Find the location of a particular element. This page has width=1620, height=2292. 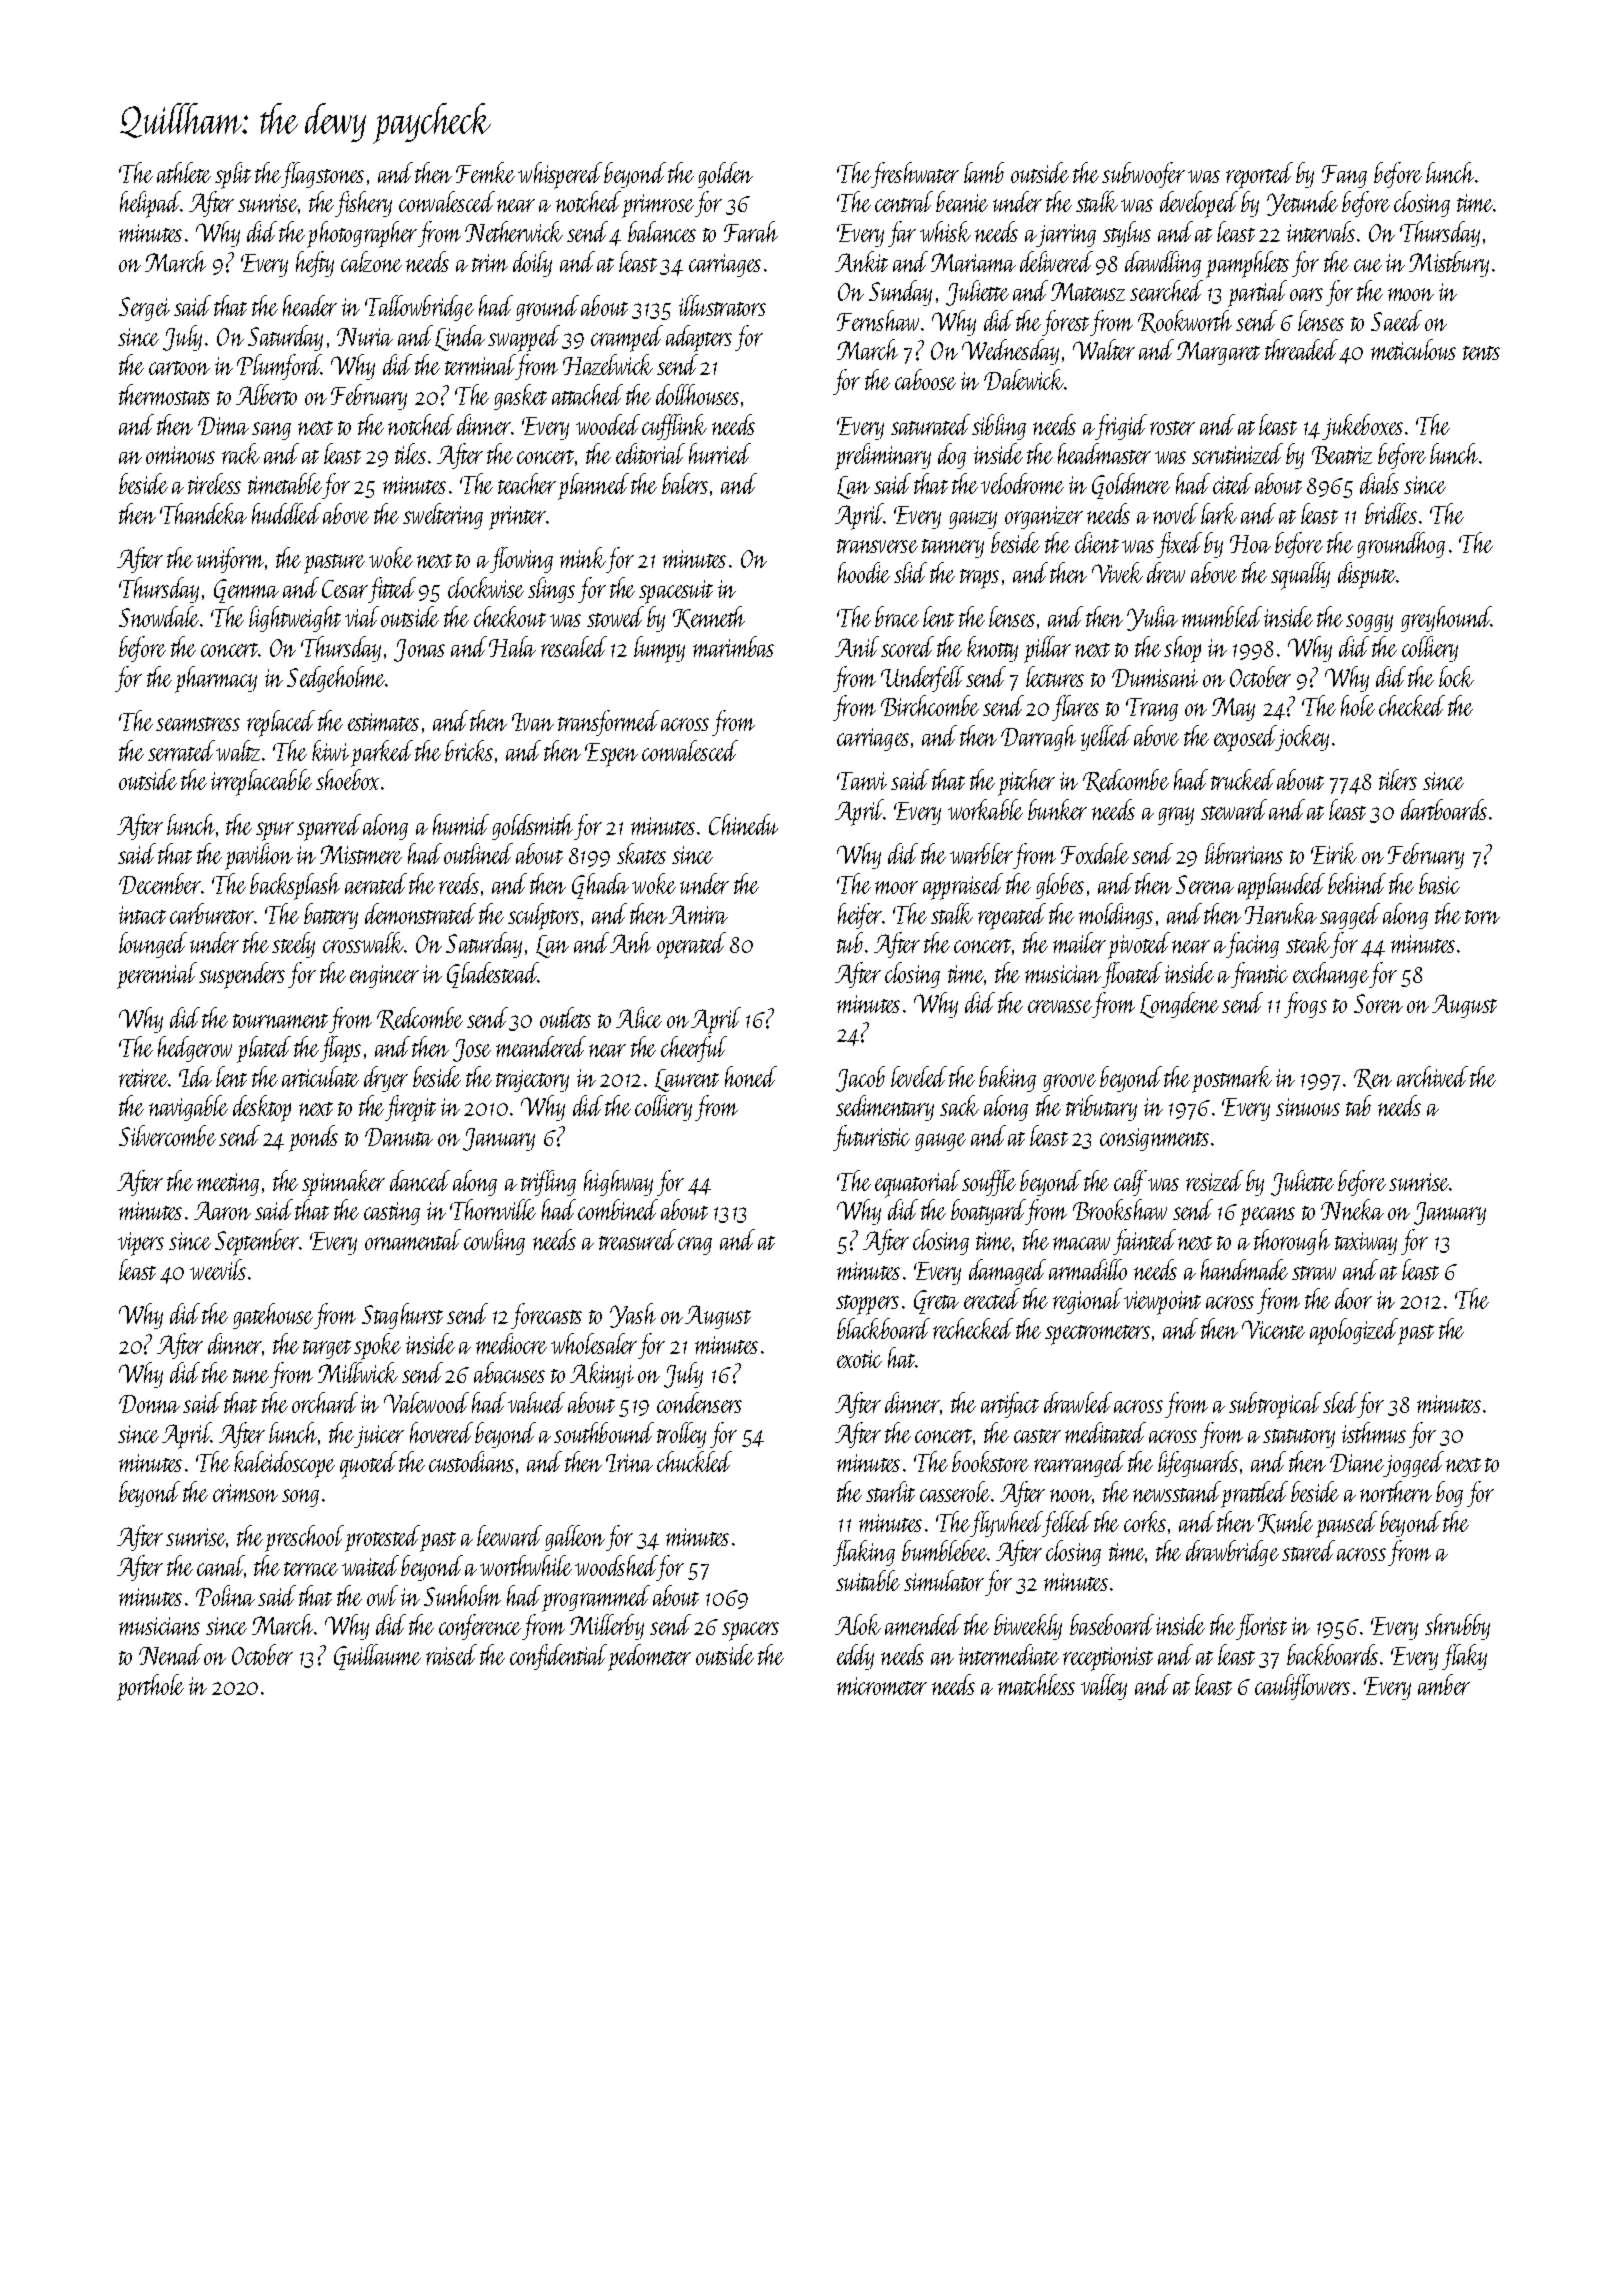

Guillaume is located at coordinates (377, 1657).
